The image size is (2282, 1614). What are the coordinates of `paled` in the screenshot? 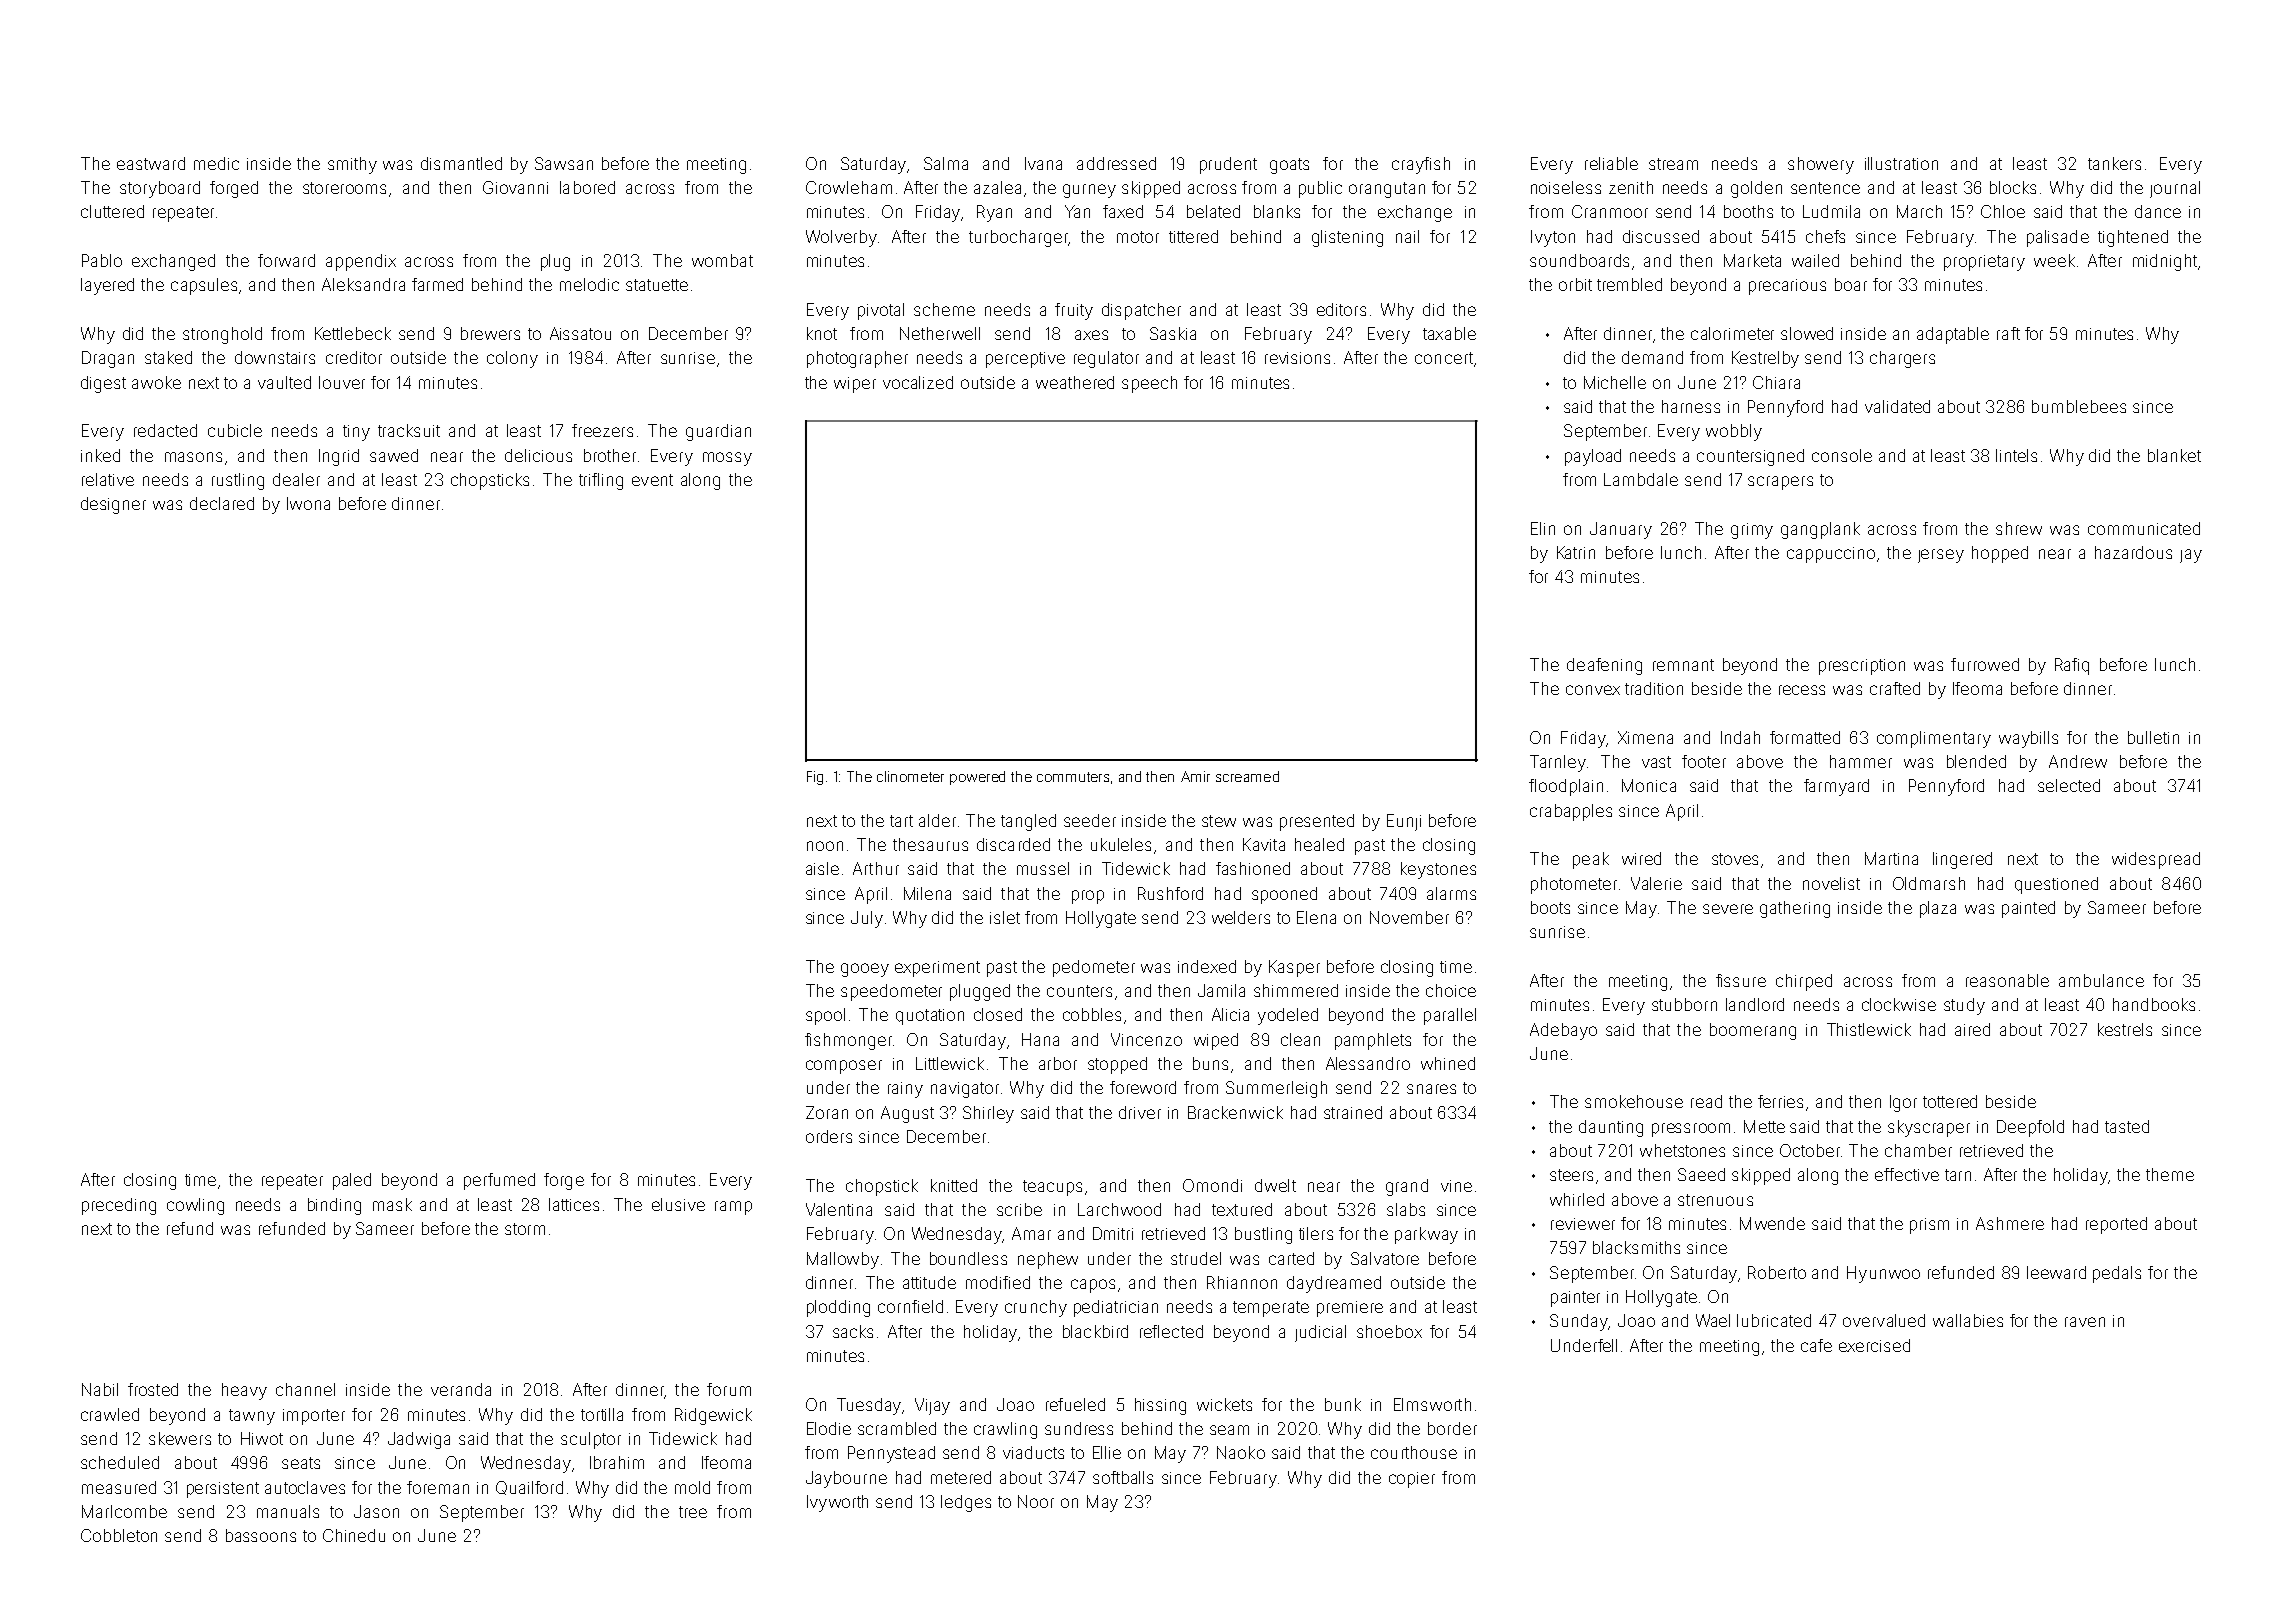 It's located at (352, 1181).
